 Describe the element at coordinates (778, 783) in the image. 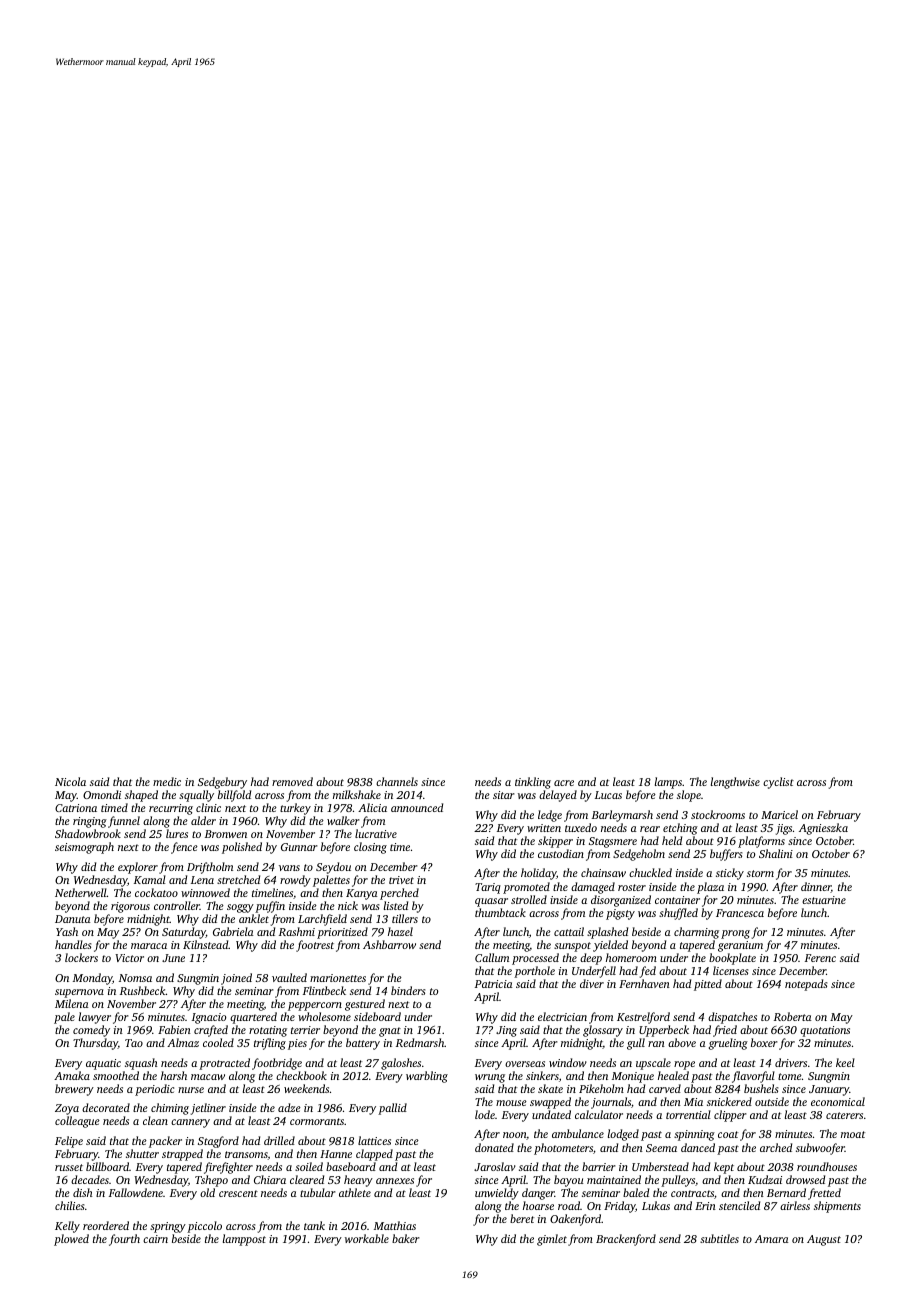

I see `cyclist` at that location.
